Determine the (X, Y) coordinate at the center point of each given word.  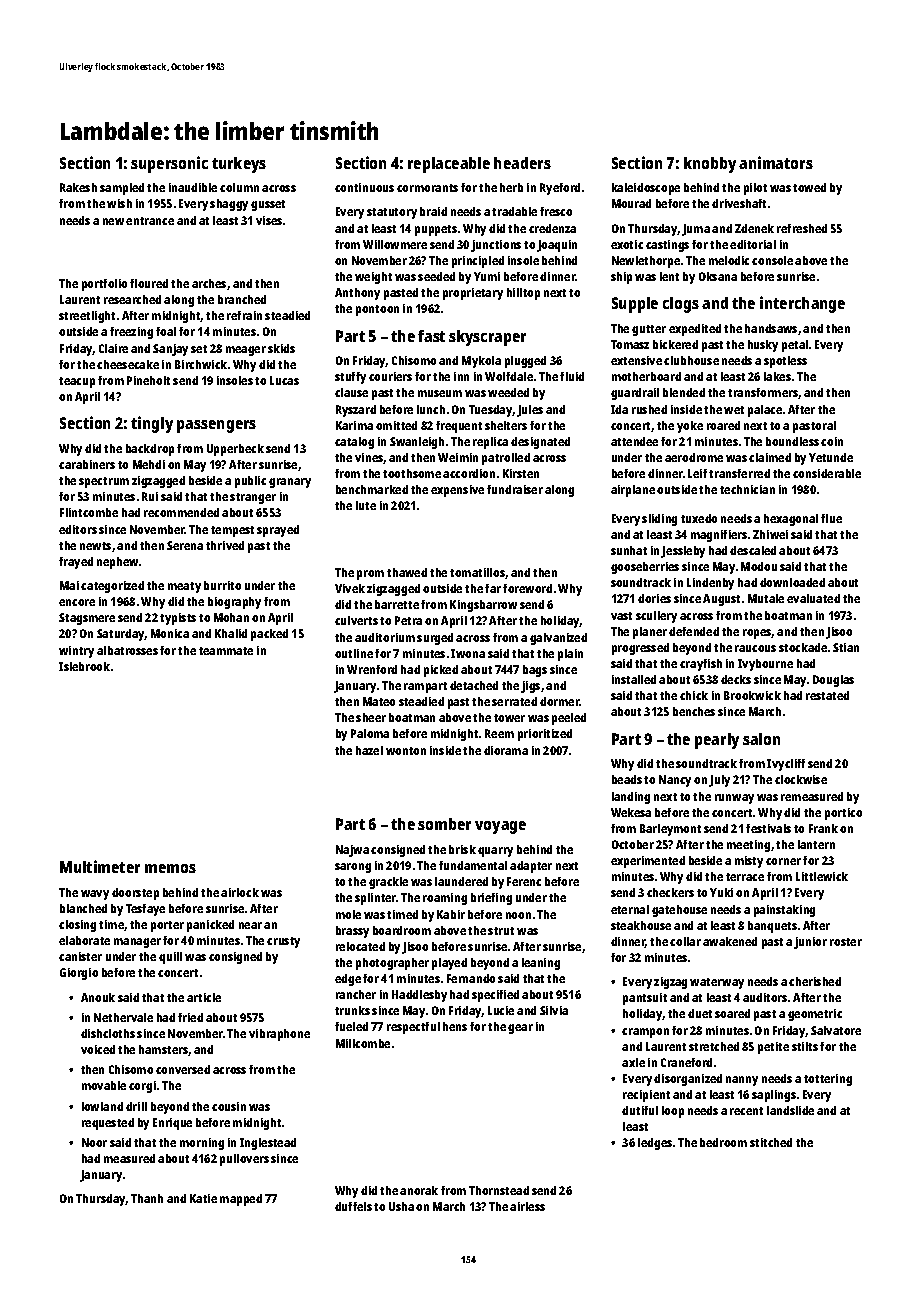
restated (827, 695)
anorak (419, 1190)
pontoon (377, 310)
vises (269, 220)
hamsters (163, 1049)
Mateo (379, 701)
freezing (131, 333)
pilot (755, 189)
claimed (770, 457)
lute (366, 505)
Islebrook (84, 666)
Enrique (172, 1124)
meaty (184, 587)
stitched (771, 1142)
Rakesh (78, 187)
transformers (763, 393)
